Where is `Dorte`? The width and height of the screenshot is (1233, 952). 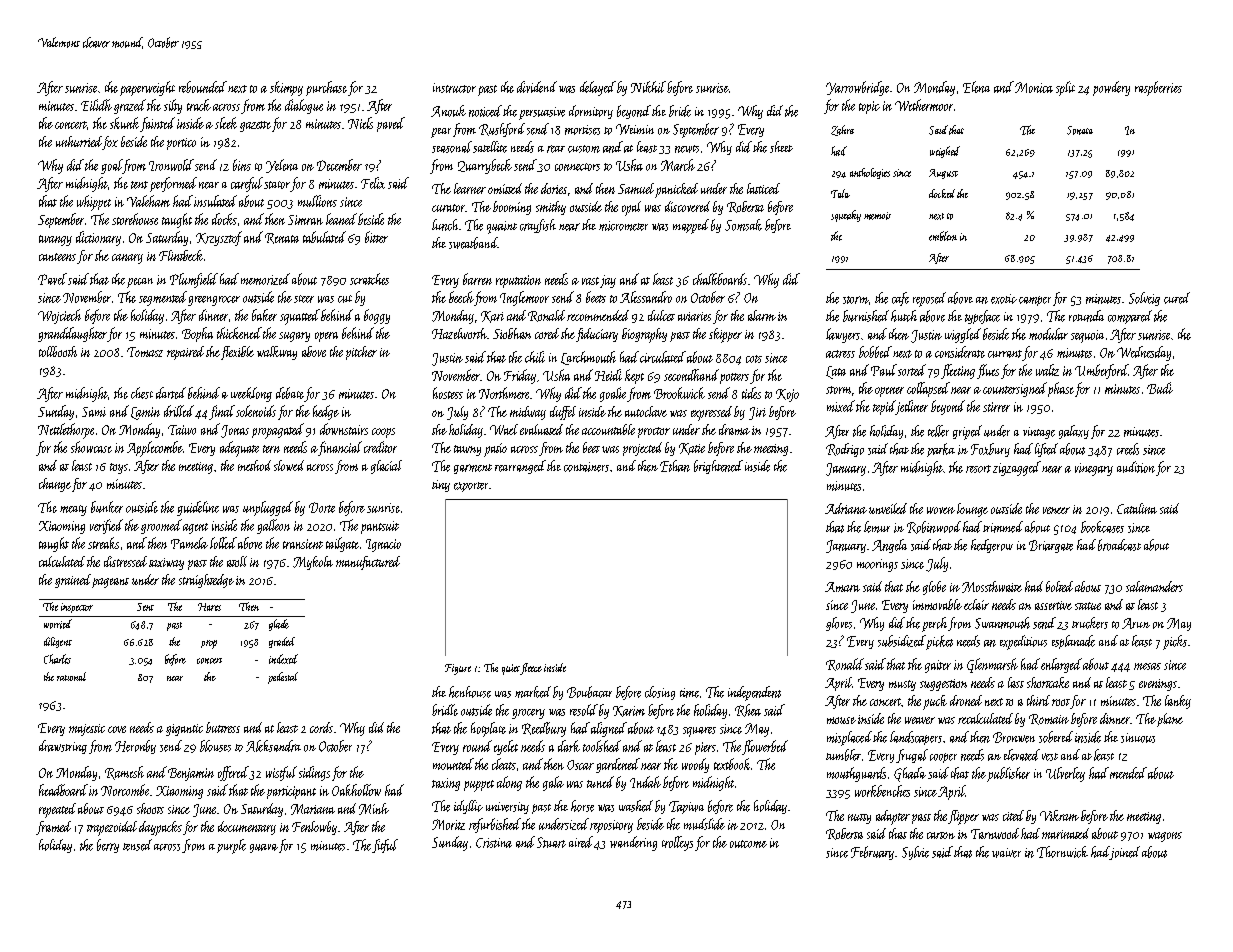
Dorte is located at coordinates (322, 507).
